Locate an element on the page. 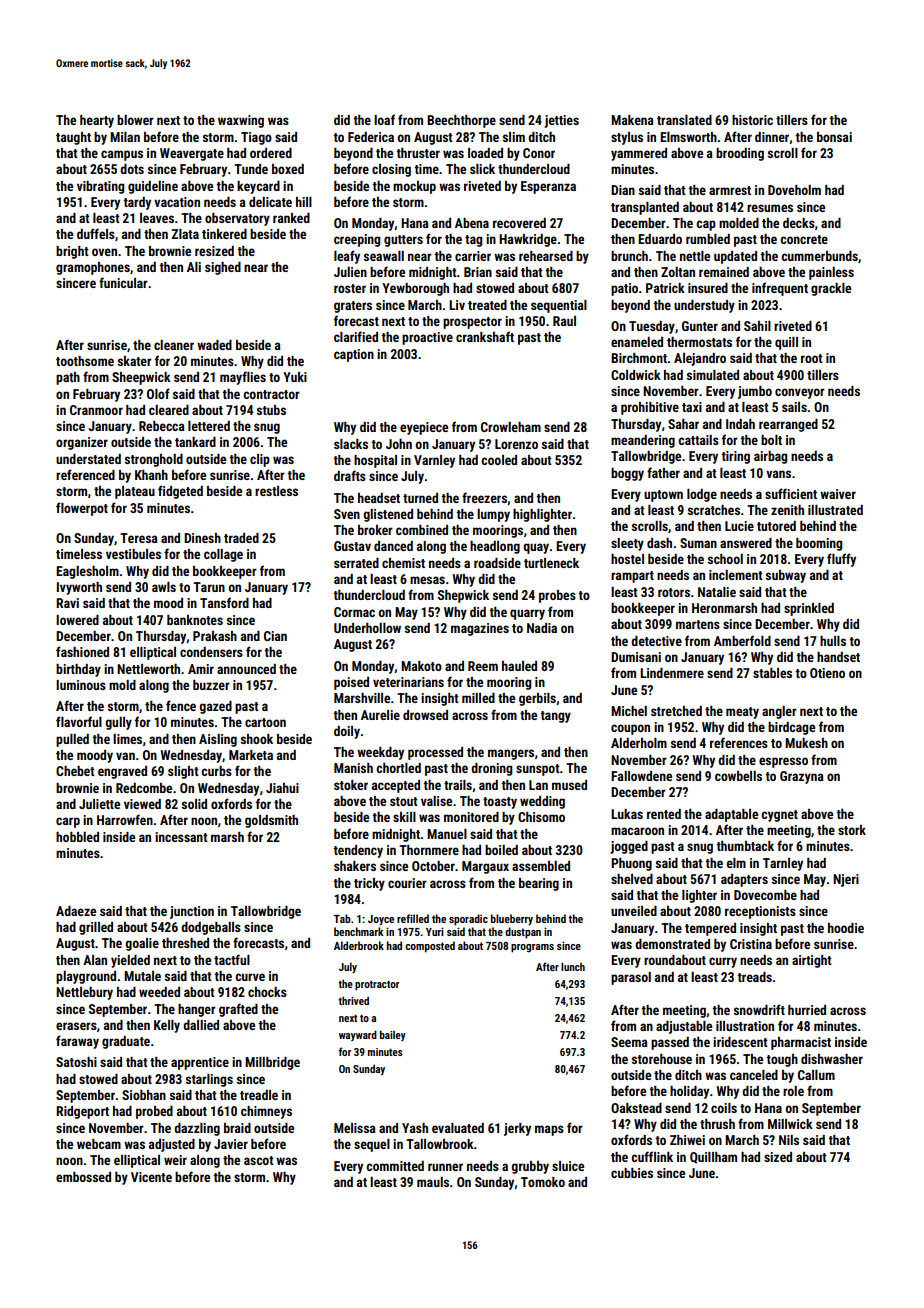 The image size is (924, 1308). crankshaft is located at coordinates (485, 336).
